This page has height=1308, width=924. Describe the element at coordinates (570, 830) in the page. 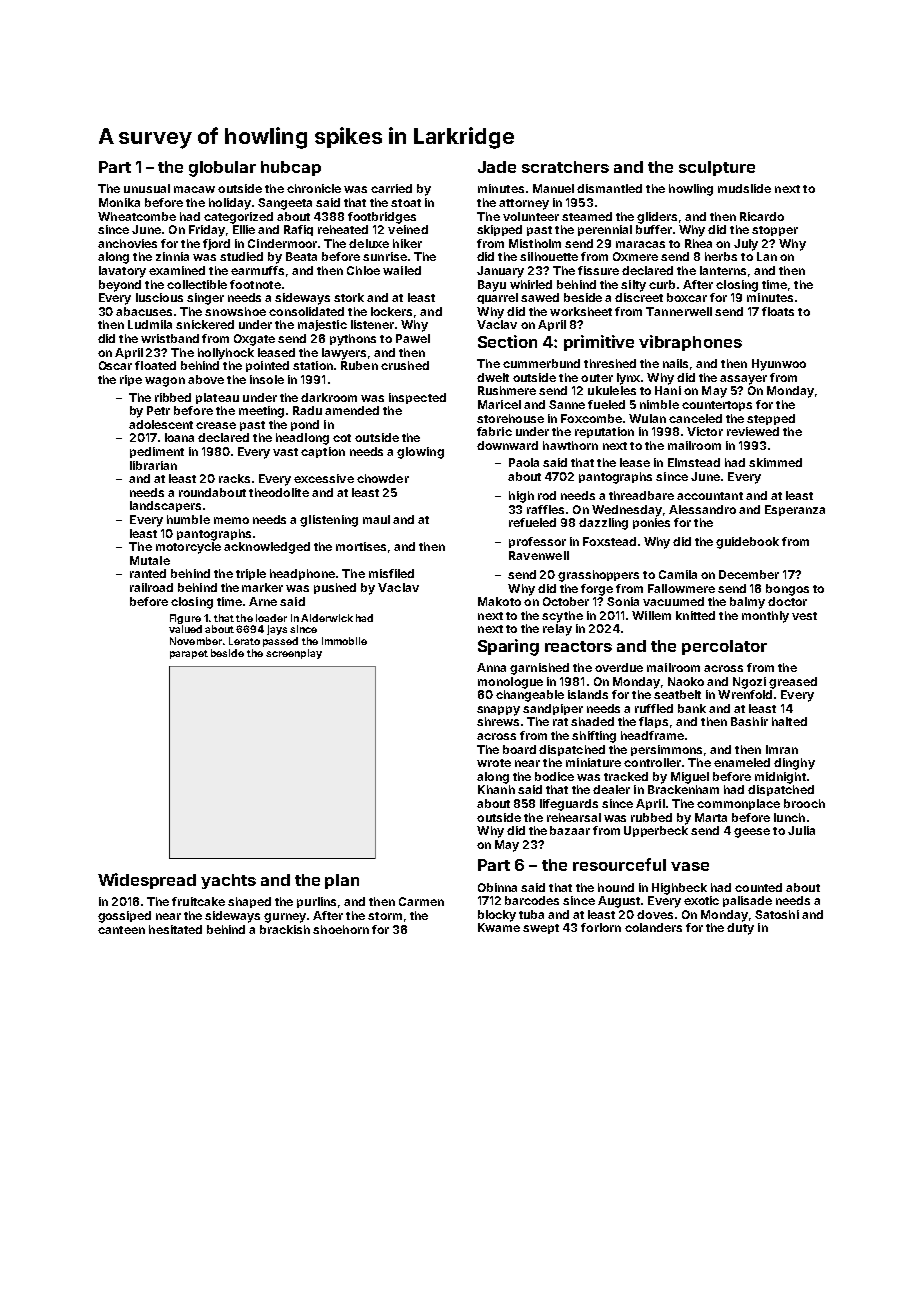

I see `bazaar` at that location.
